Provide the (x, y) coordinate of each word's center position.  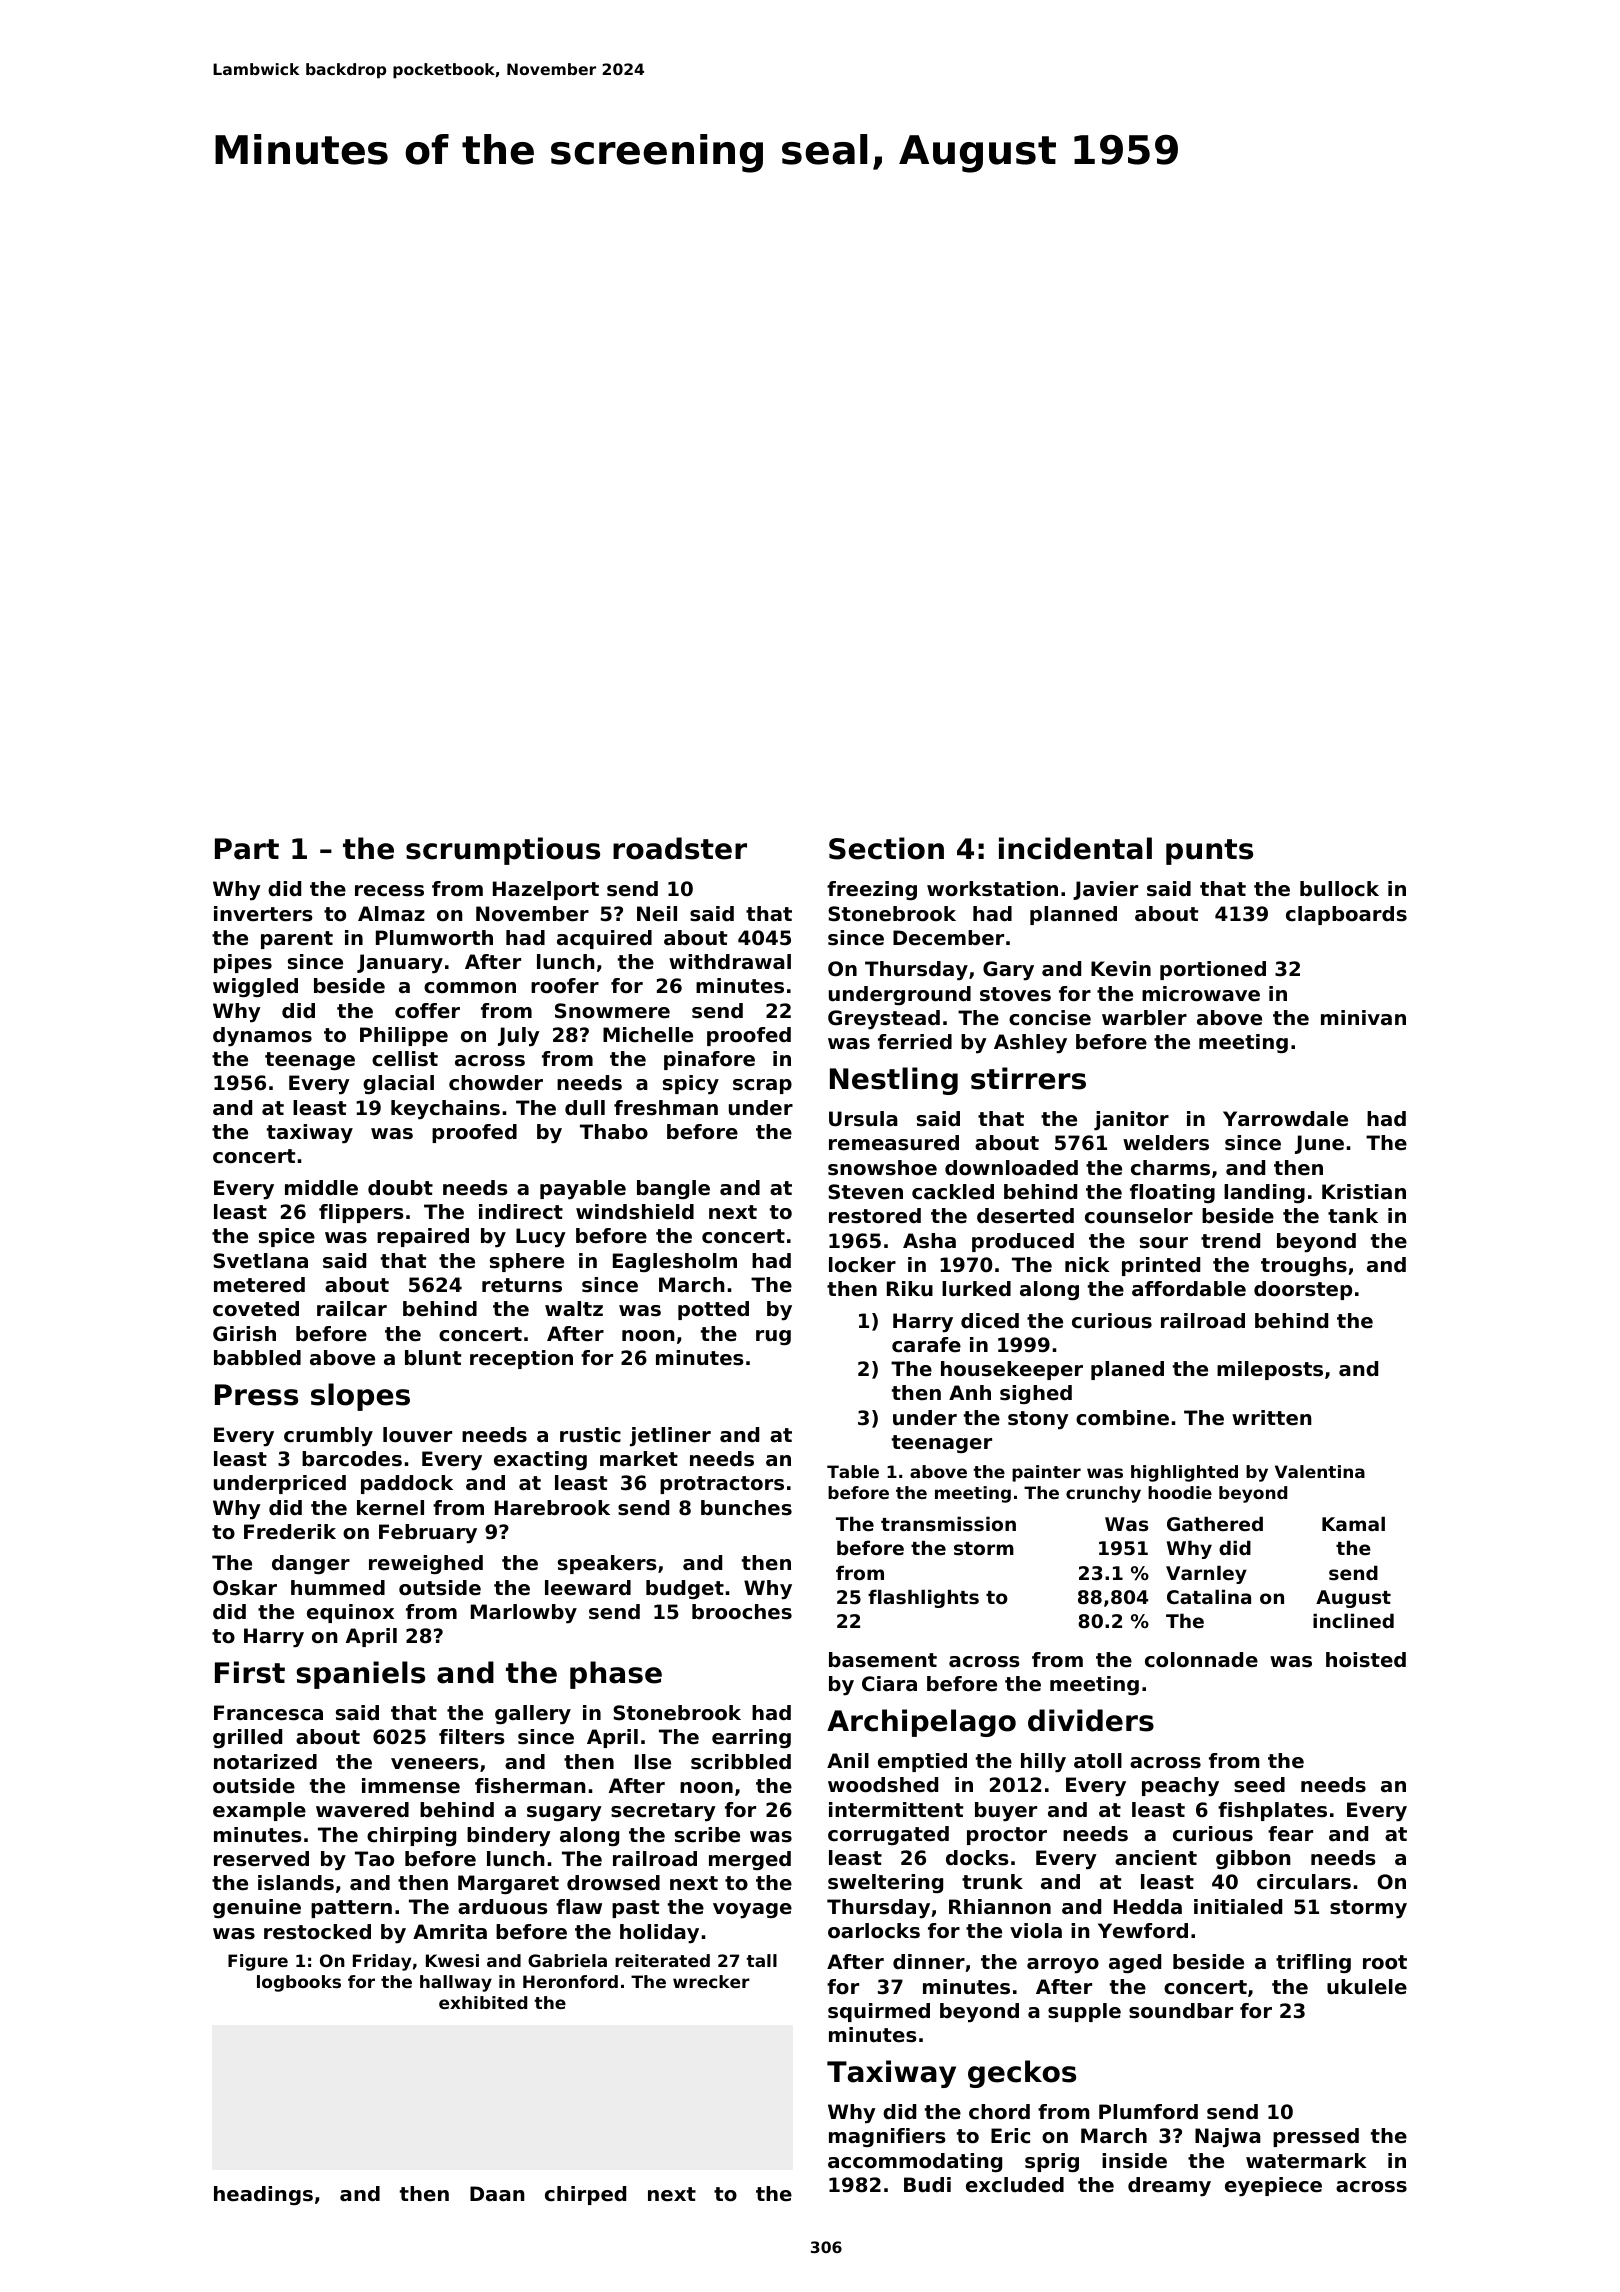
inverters (263, 914)
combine (1122, 1418)
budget (685, 1589)
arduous (503, 1907)
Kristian (1364, 1192)
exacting (540, 1460)
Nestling (894, 1081)
